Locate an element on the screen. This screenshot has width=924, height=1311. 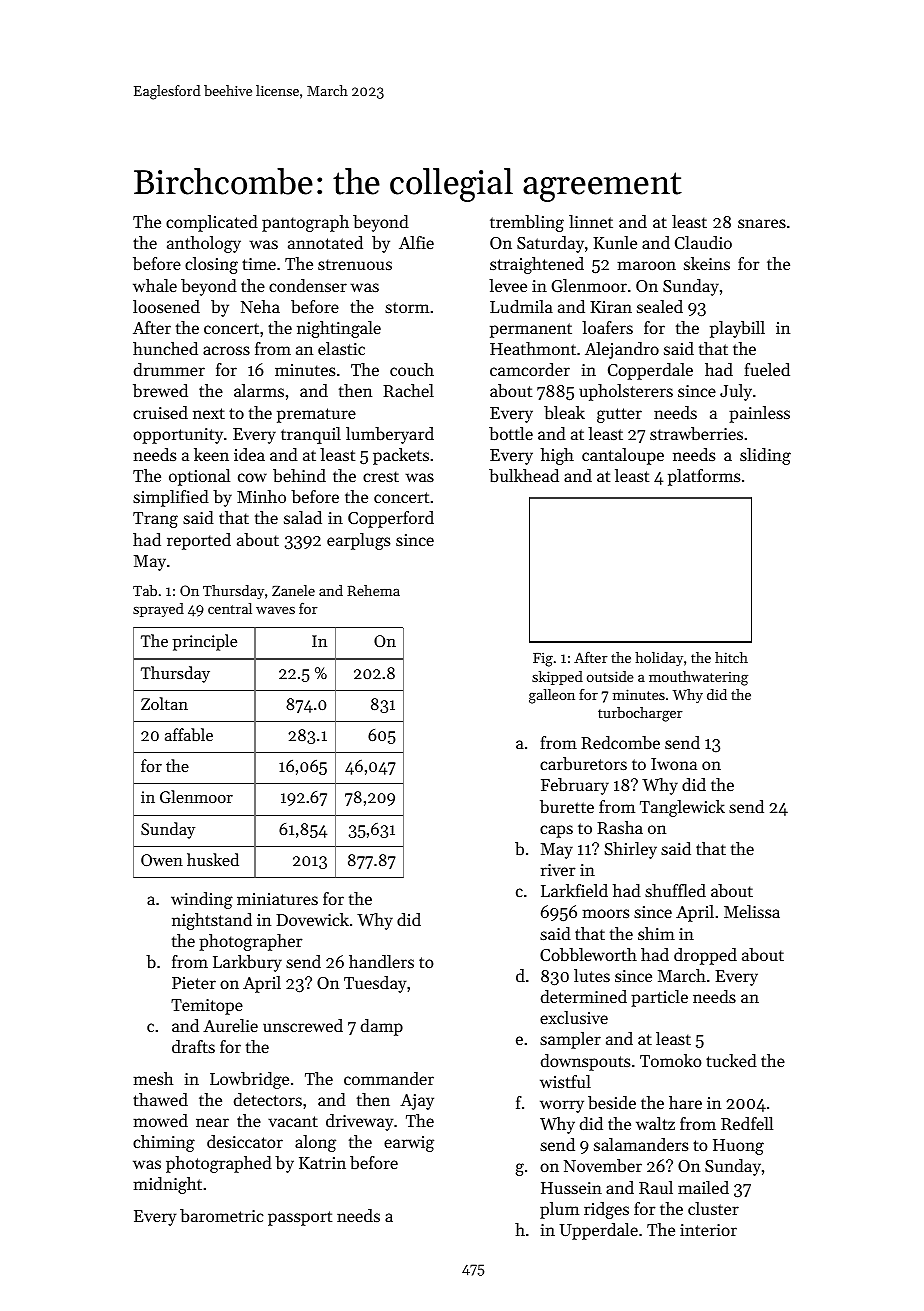
Kunle is located at coordinates (615, 242).
